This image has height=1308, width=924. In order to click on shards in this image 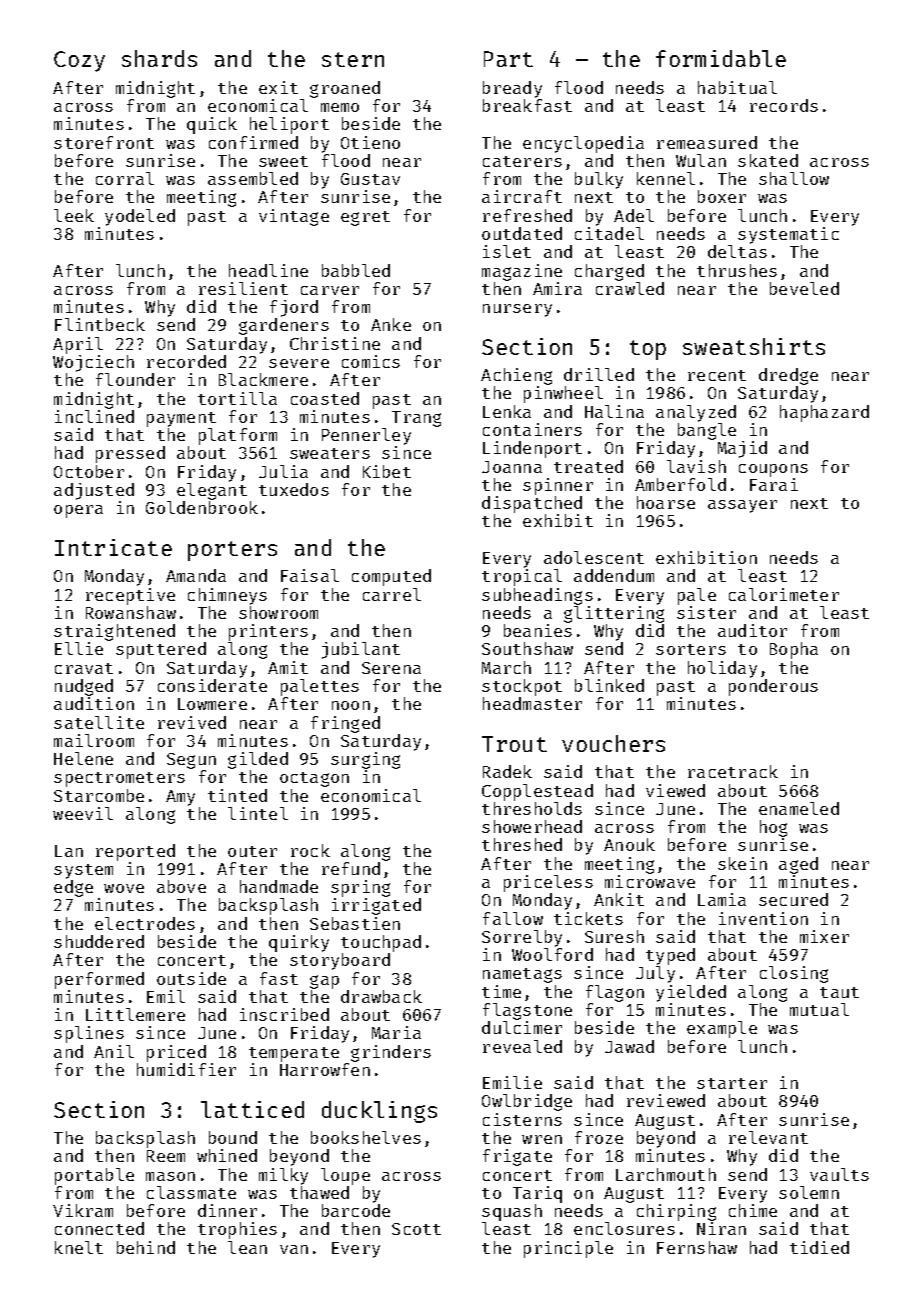, I will do `click(159, 58)`.
